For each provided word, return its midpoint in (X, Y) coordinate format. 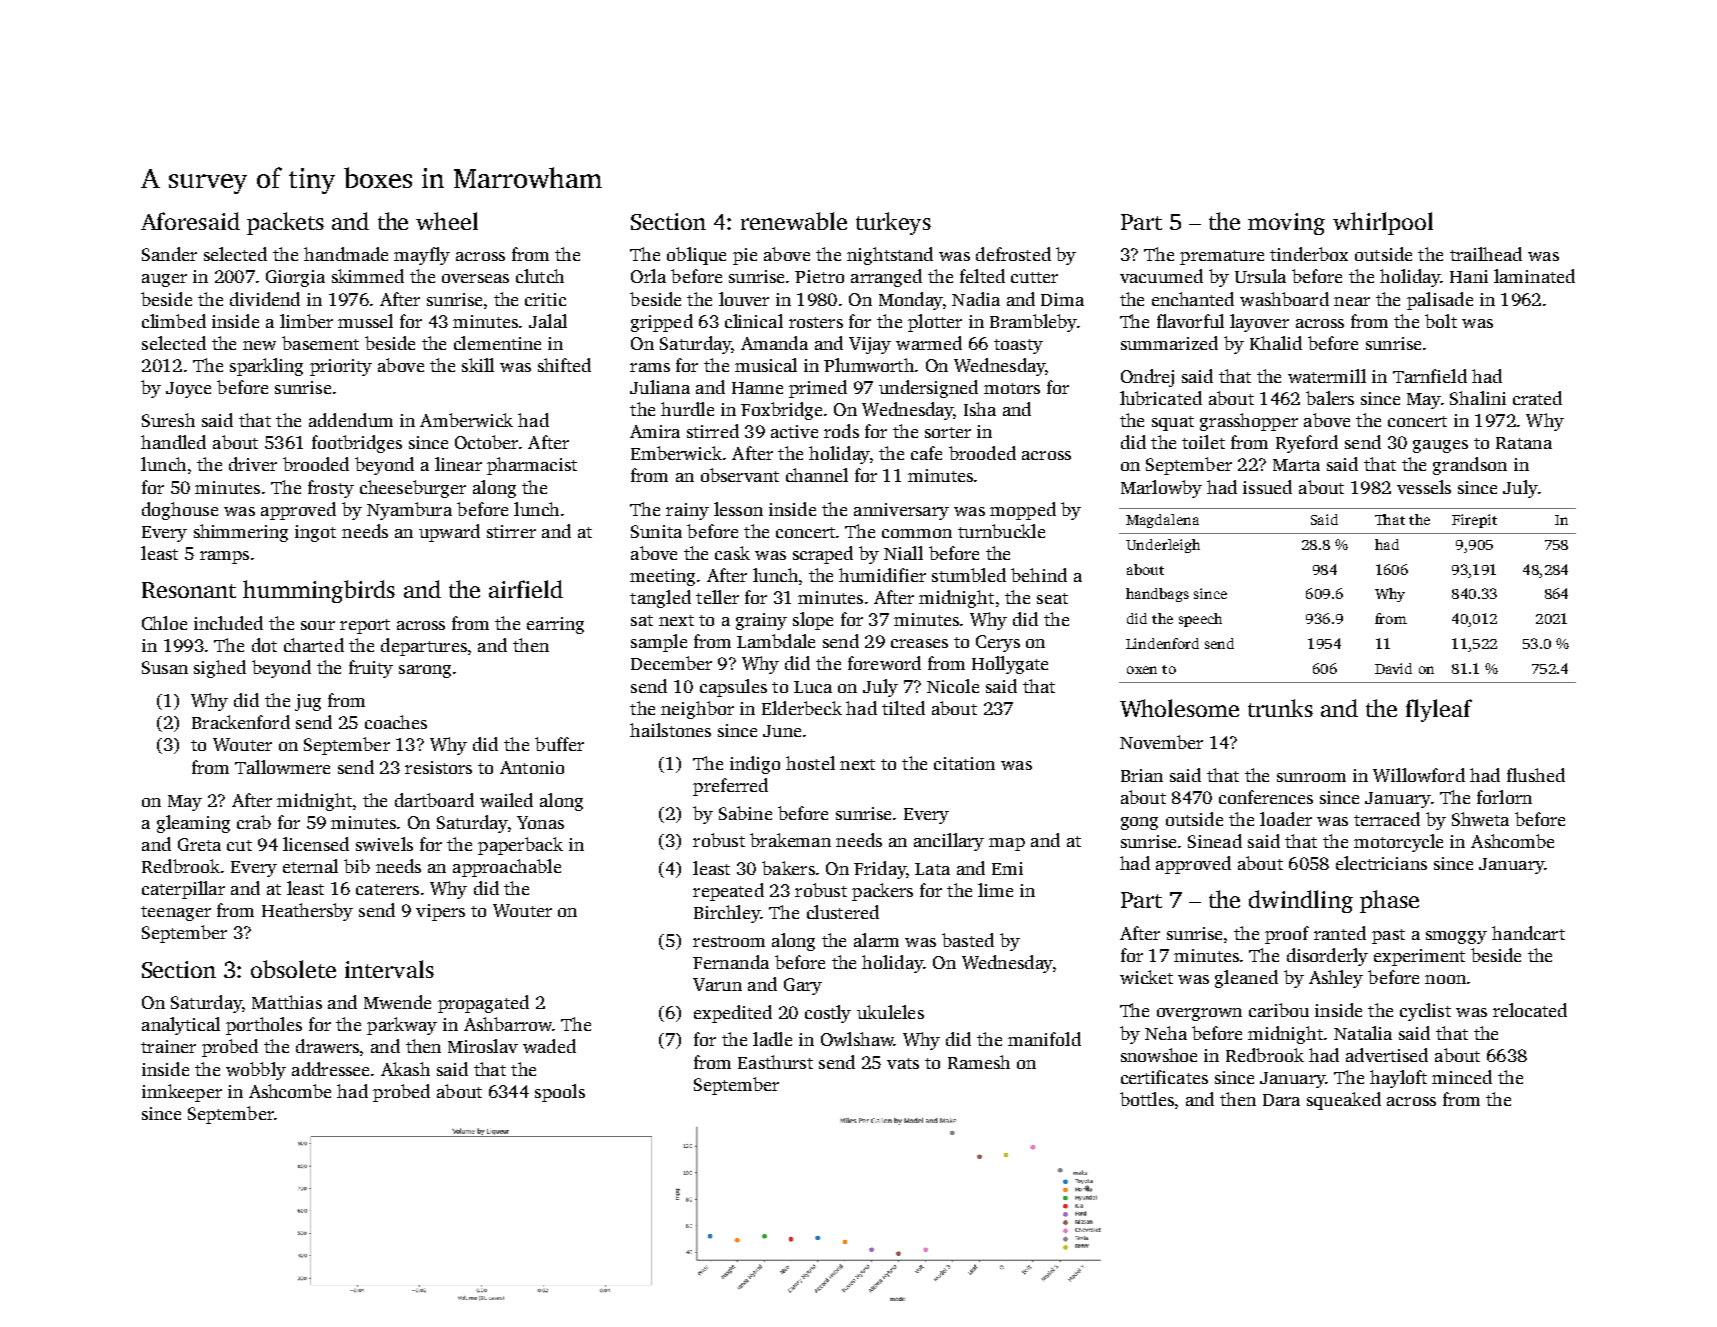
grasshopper (1249, 422)
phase (1389, 901)
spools (560, 1093)
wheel (447, 221)
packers (882, 892)
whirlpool (1383, 223)
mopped (1023, 511)
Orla (648, 276)
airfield (526, 589)
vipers (440, 912)
